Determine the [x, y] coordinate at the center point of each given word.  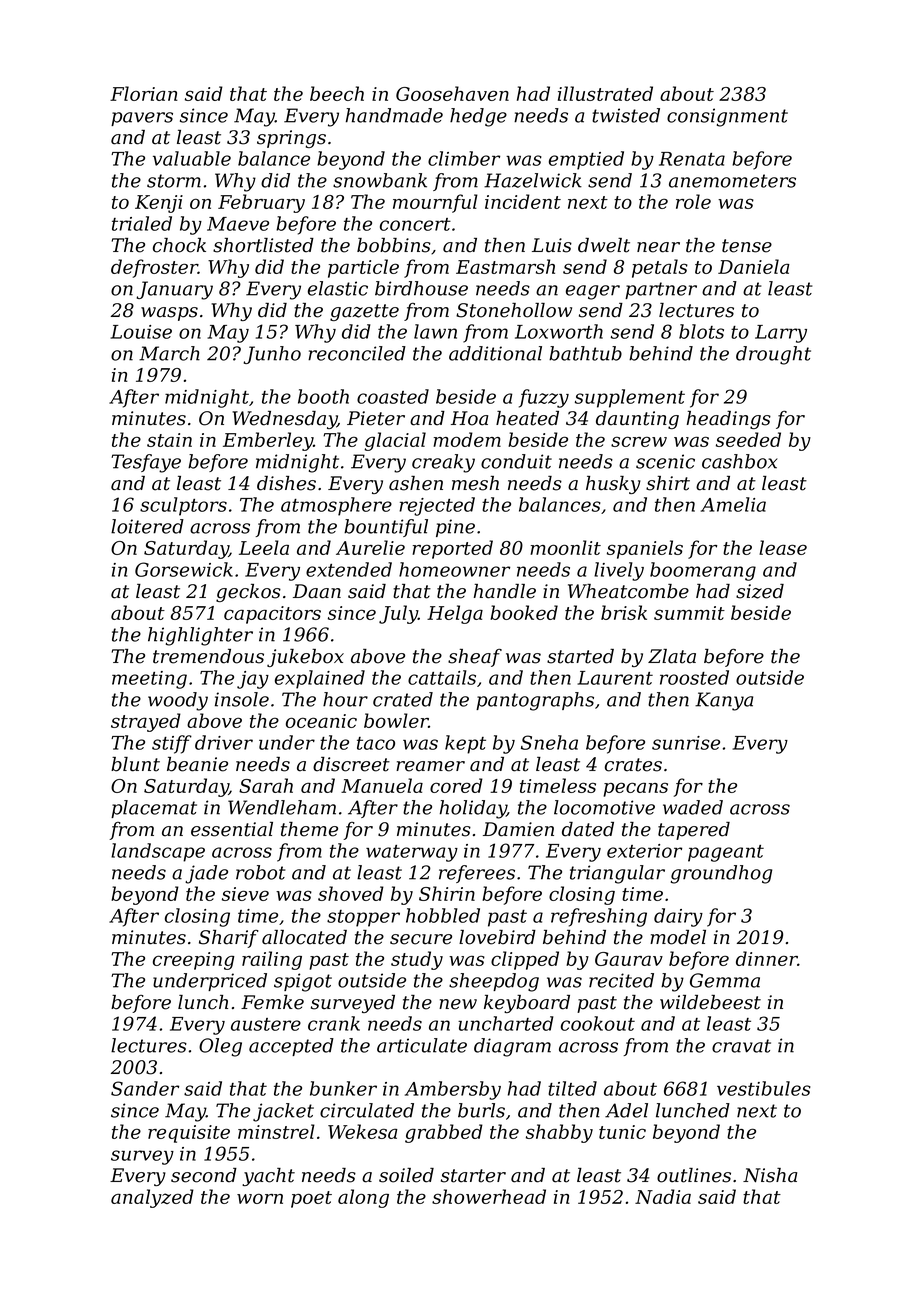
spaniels [645, 549]
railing [272, 960]
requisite [189, 1134]
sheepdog [494, 982]
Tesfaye [146, 463]
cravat [741, 1046]
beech [337, 93]
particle [363, 268]
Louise [141, 332]
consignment [727, 117]
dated [588, 829]
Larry [781, 334]
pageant [726, 853]
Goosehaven [452, 93]
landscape [158, 852]
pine [455, 528]
